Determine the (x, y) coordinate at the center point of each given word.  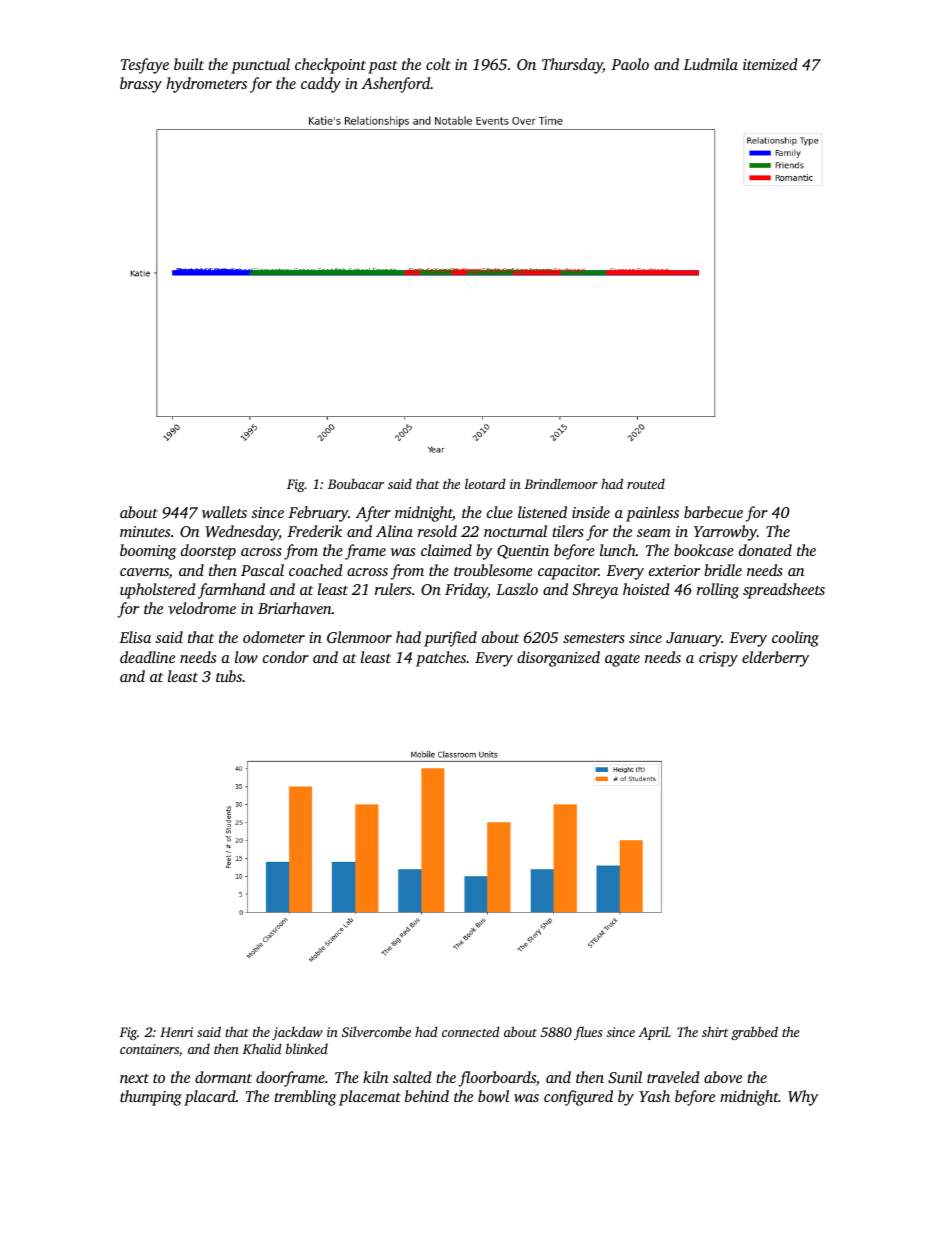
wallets (224, 512)
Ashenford (396, 85)
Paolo (630, 64)
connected (471, 1031)
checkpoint (330, 66)
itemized (770, 64)
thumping (151, 1098)
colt (438, 64)
